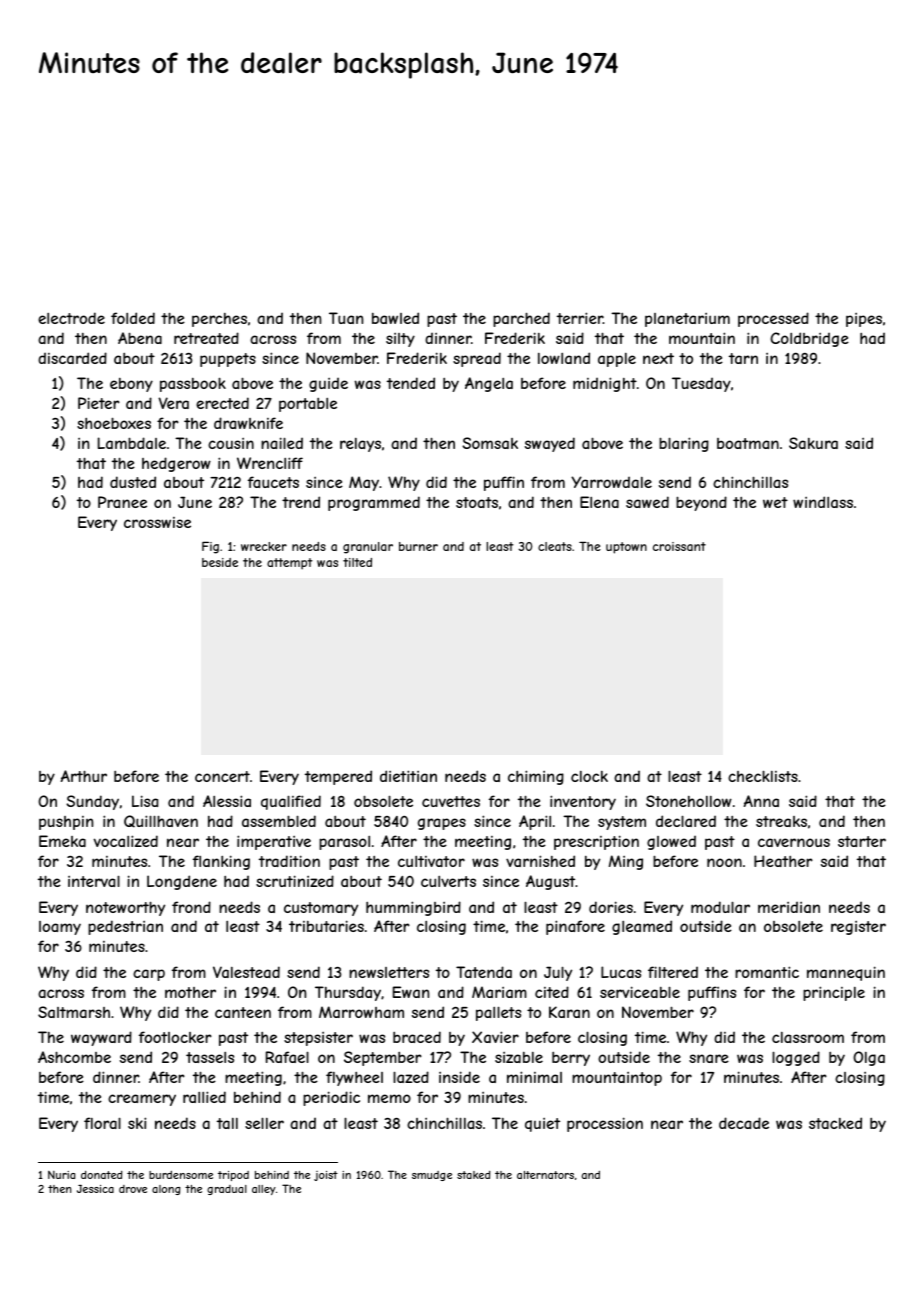 The width and height of the screenshot is (924, 1308). I want to click on culverts, so click(448, 881).
